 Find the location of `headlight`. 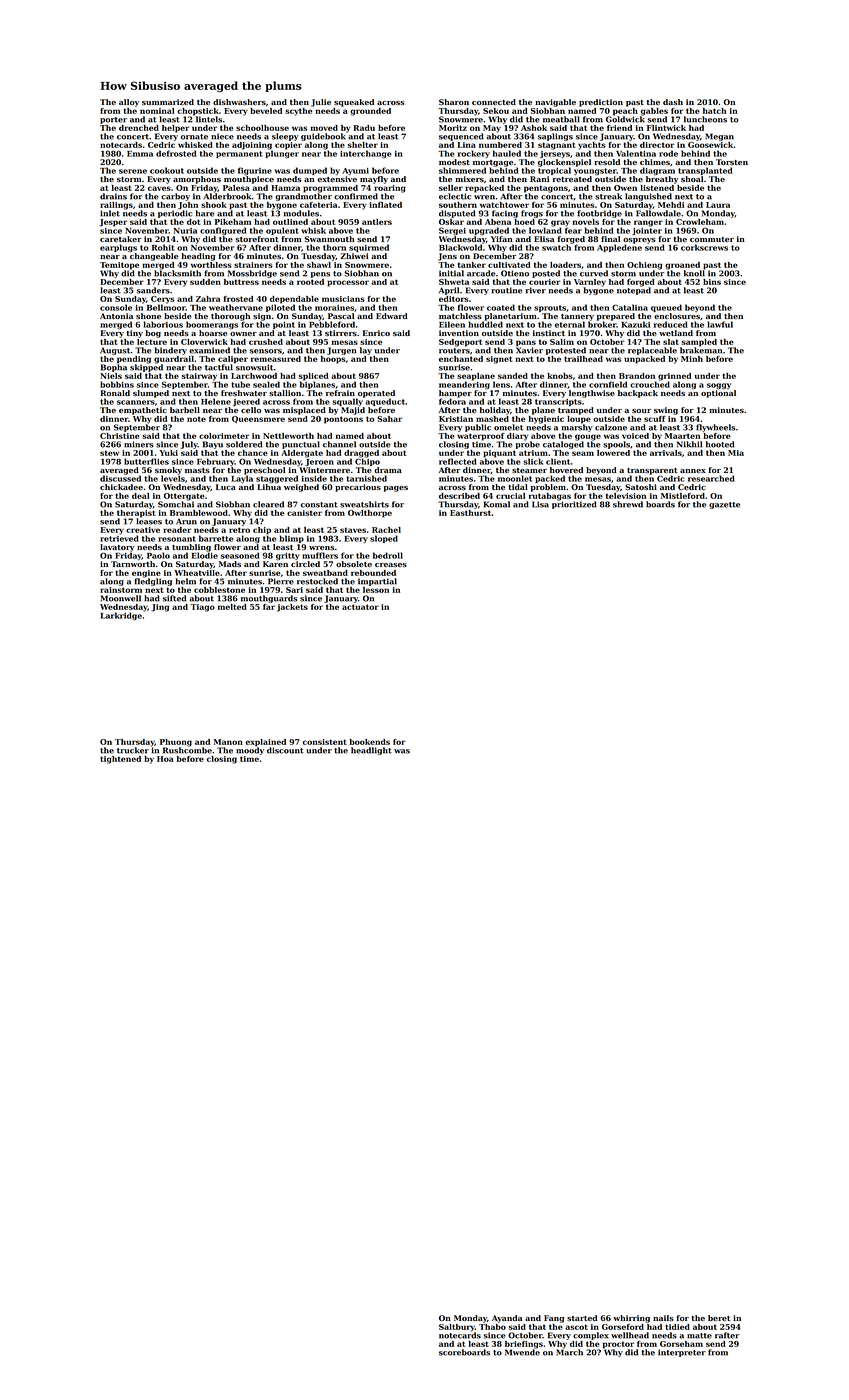

headlight is located at coordinates (371, 751).
